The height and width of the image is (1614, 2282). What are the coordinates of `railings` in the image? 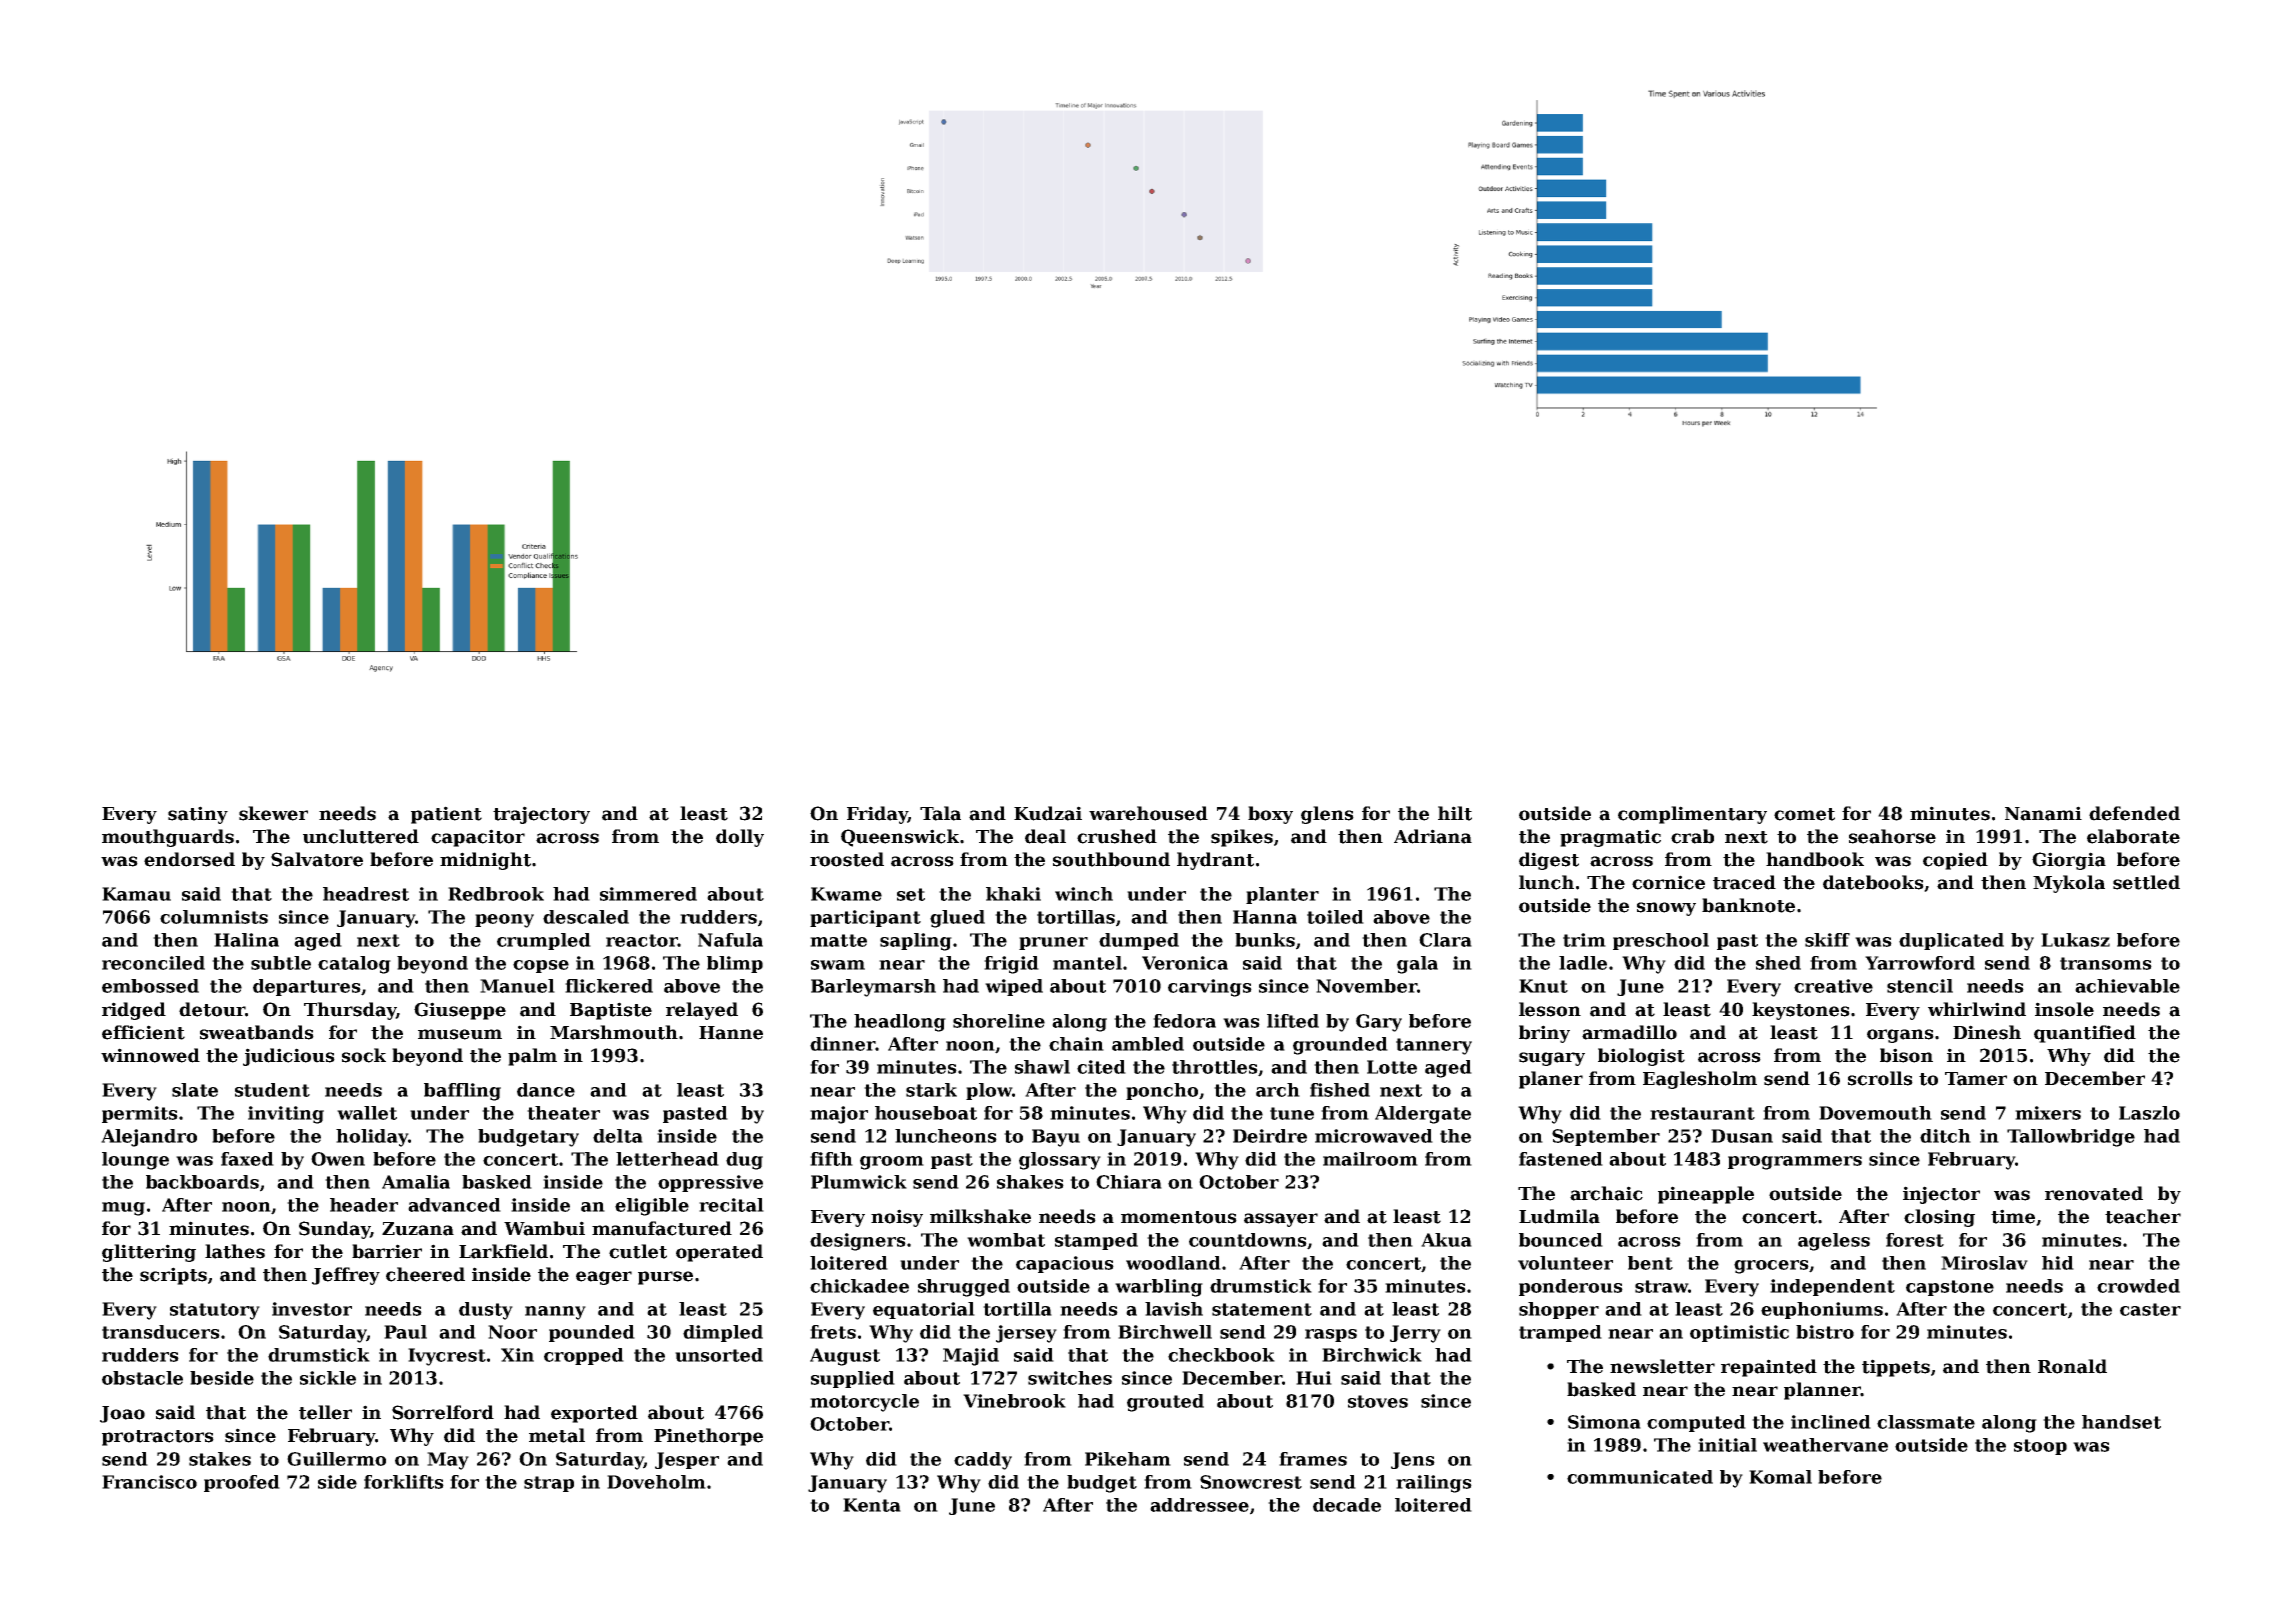 It's located at (1434, 1484).
